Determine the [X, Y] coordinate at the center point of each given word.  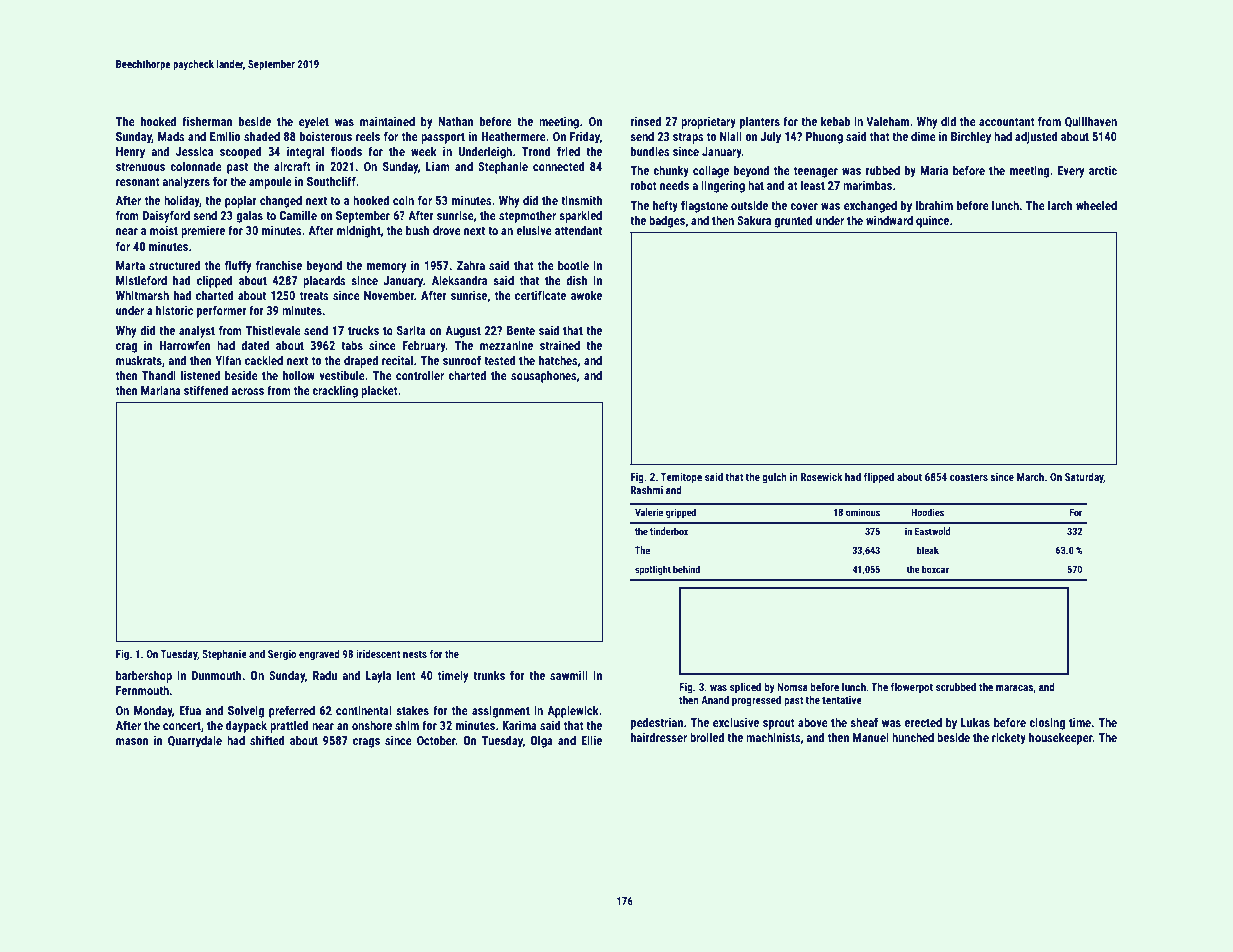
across [247, 391]
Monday [153, 711]
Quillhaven [1091, 122]
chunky [671, 171]
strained [560, 345]
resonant [138, 182]
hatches [558, 360]
